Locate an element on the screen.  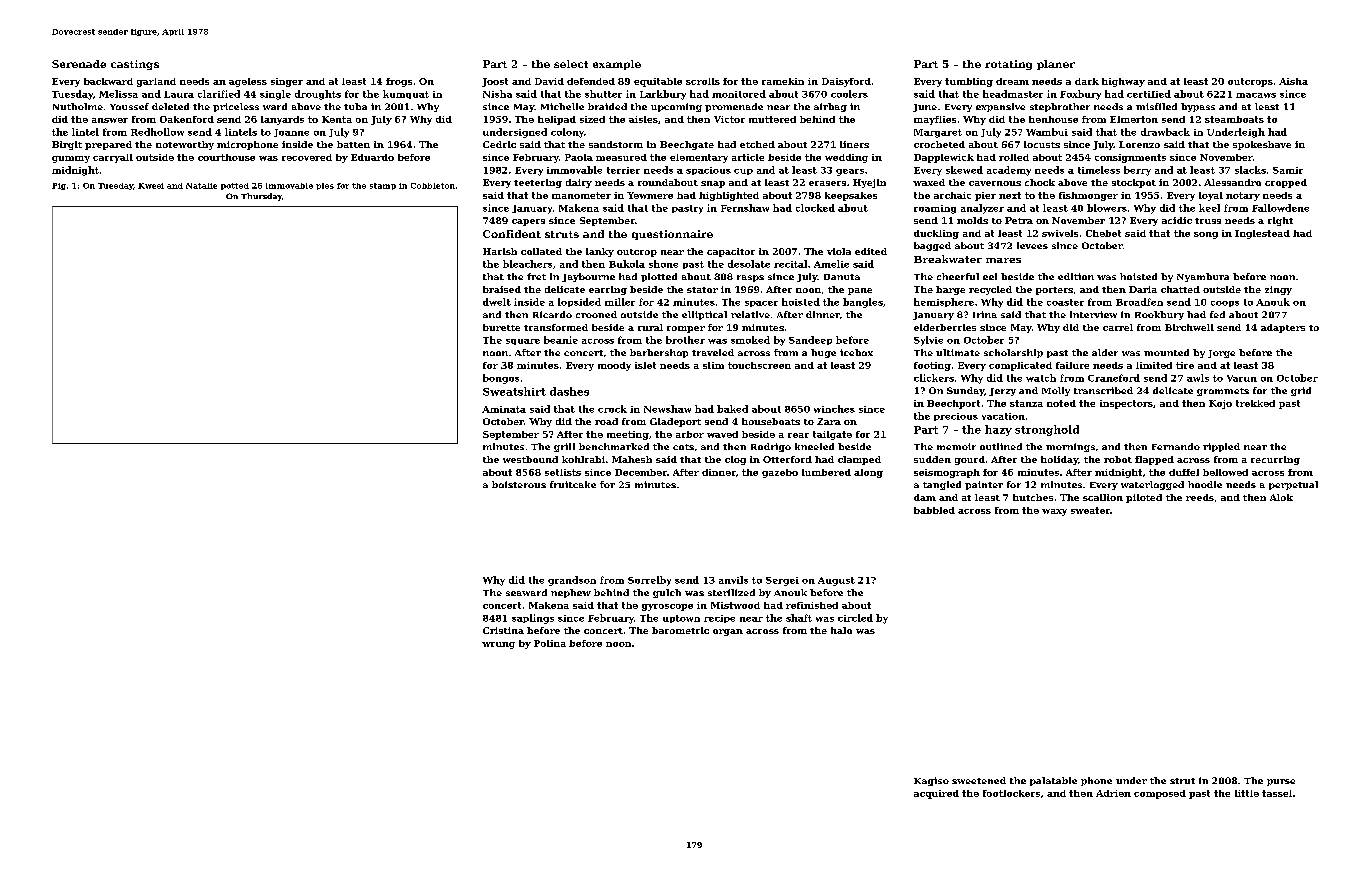
bongos is located at coordinates (501, 379).
